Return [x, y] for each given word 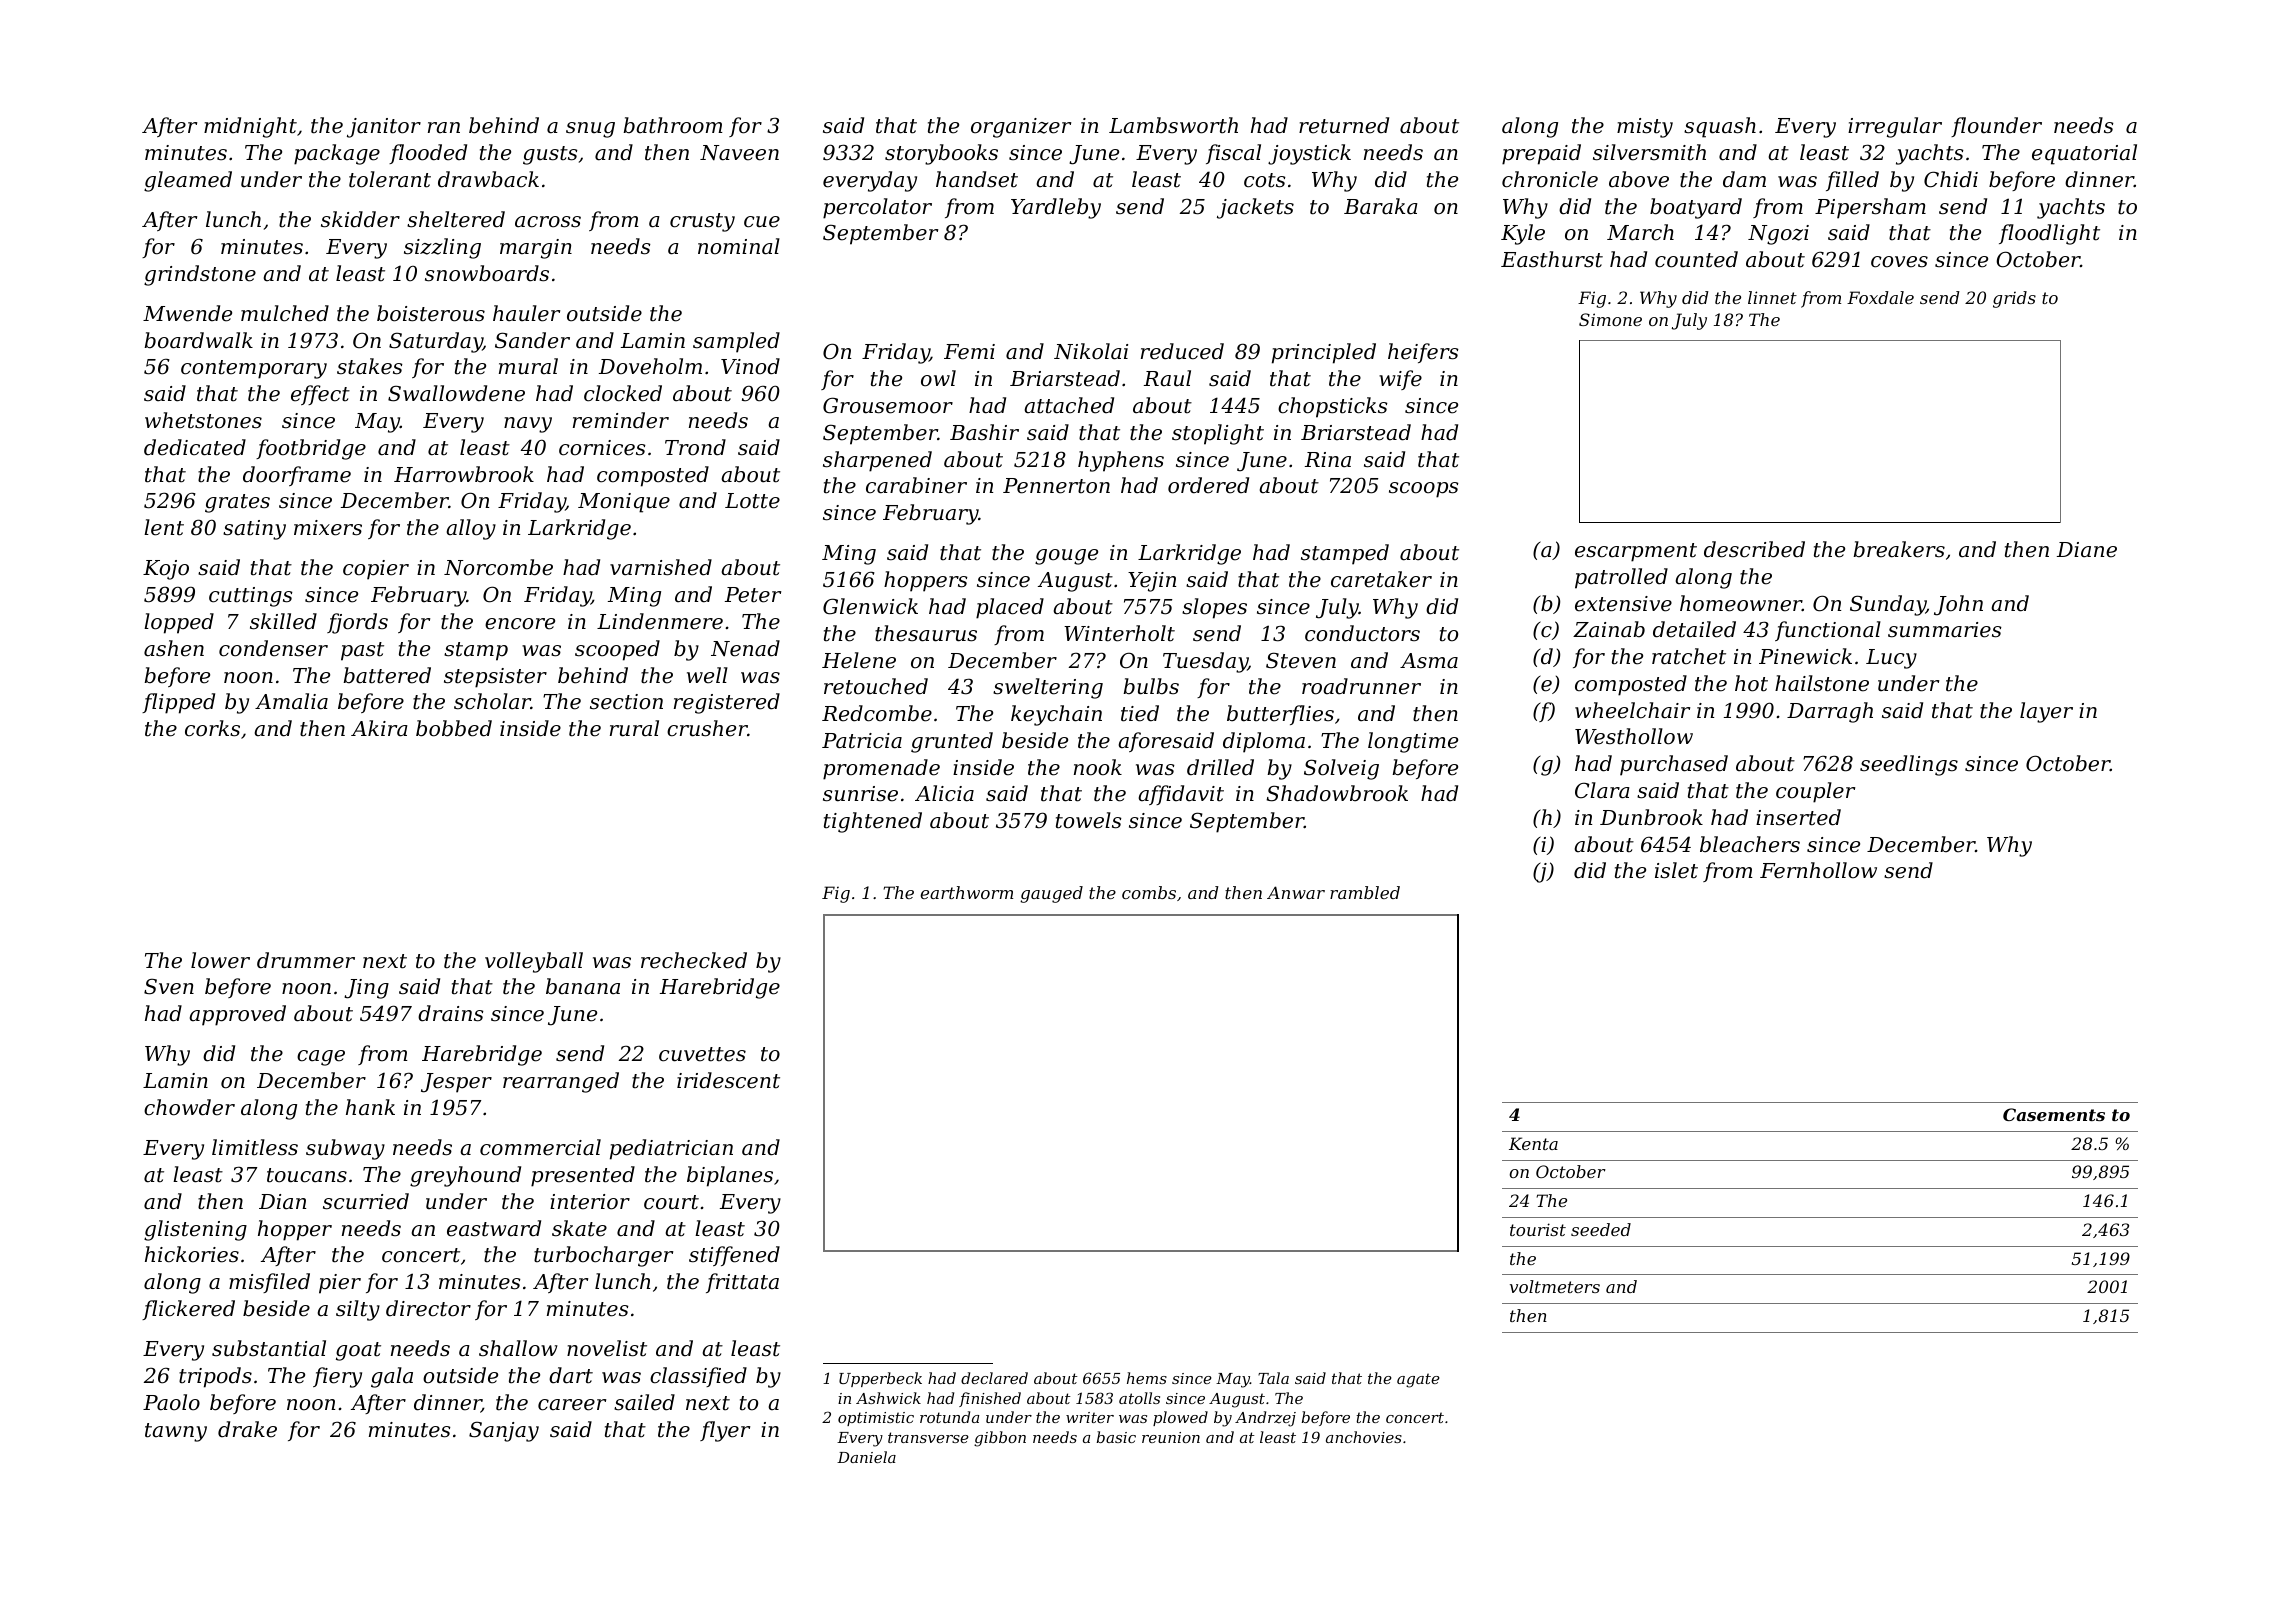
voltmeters [1555, 1286]
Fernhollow [1818, 870]
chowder [189, 1107]
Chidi [1951, 179]
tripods [215, 1377]
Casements [2054, 1114]
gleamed [188, 181]
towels [1088, 820]
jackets [1255, 208]
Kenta [1533, 1143]
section [626, 702]
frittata [742, 1283]
